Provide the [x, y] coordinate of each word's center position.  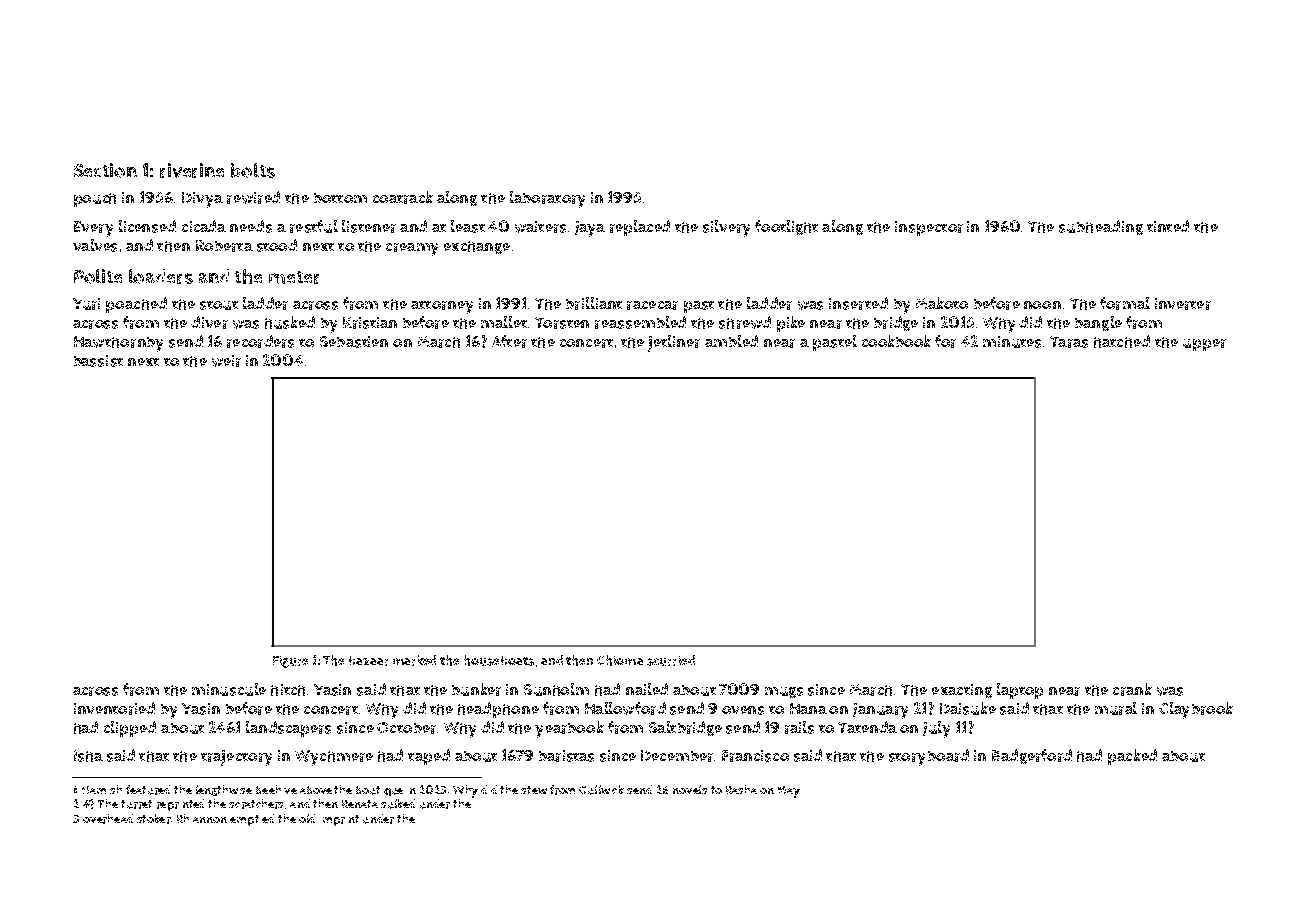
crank [1132, 689]
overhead [108, 819]
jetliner [674, 343]
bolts [253, 170]
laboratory [547, 199]
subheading [1101, 227]
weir [226, 361]
